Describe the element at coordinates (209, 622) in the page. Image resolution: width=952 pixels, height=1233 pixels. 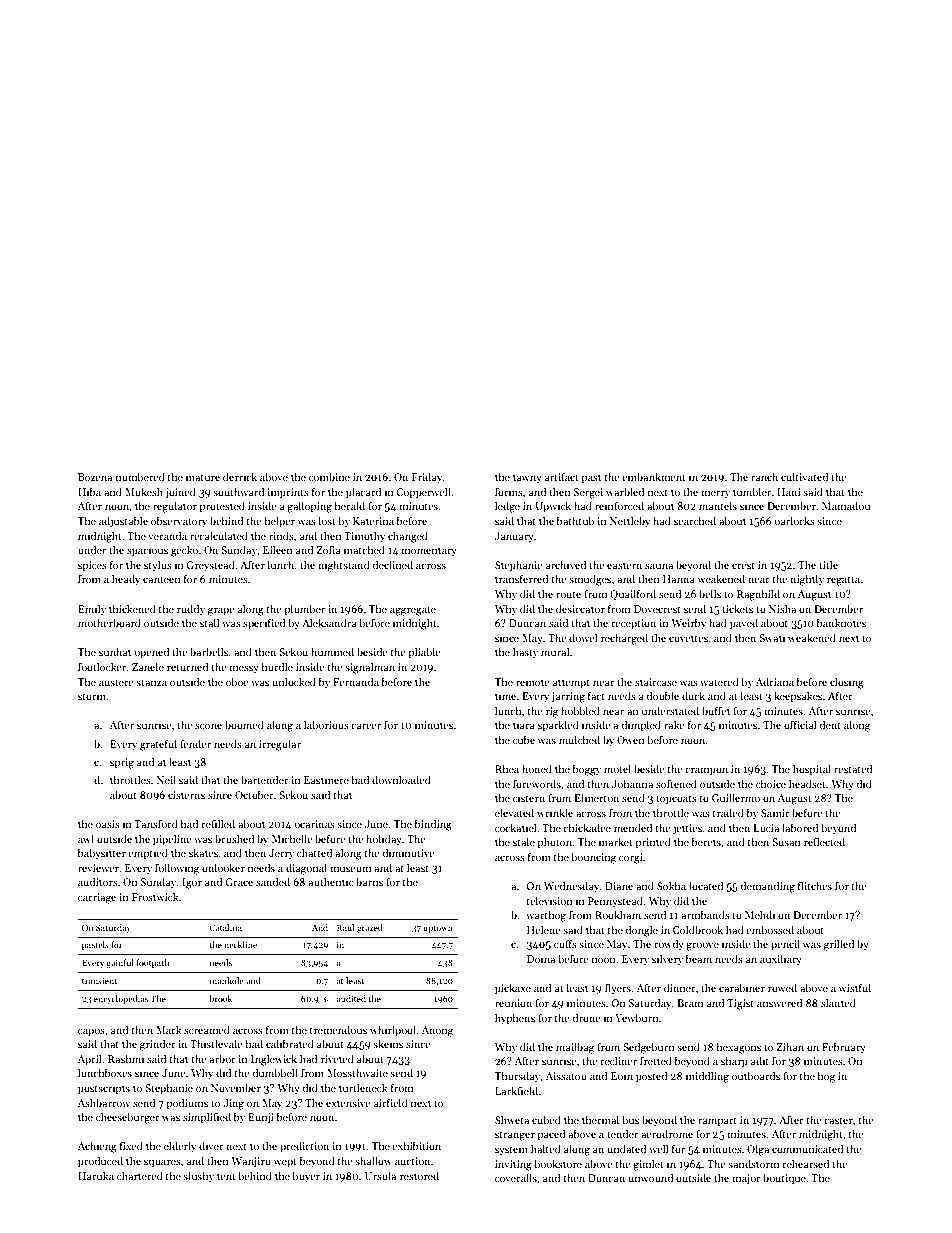
I see `stall` at that location.
